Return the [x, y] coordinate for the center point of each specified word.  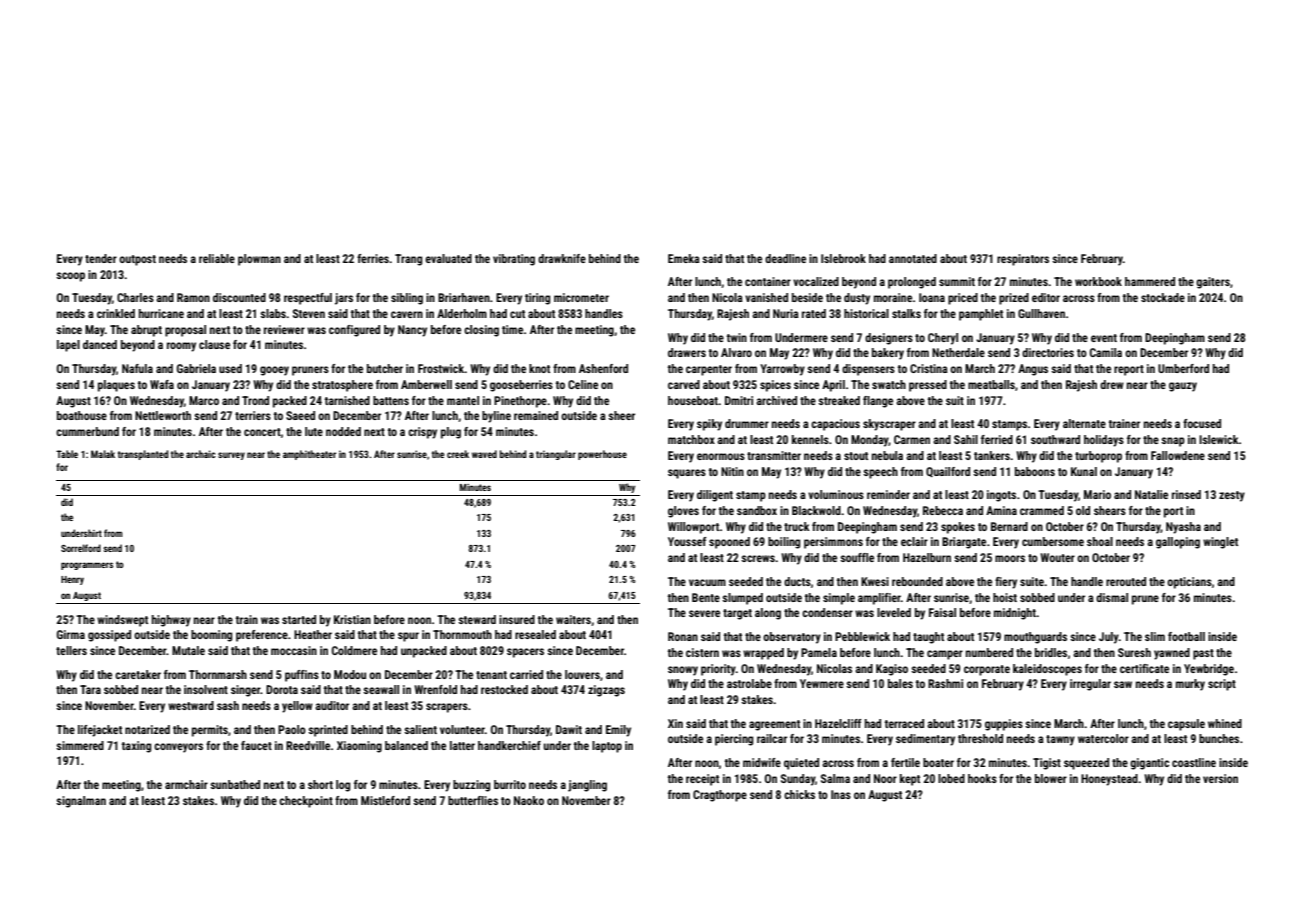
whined [1225, 723]
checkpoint [306, 802]
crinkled [116, 313]
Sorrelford [81, 548]
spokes [958, 528]
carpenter [709, 370]
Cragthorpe [720, 796]
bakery [888, 354]
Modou [350, 674]
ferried [997, 439]
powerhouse [602, 455]
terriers [253, 415]
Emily [618, 731]
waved [484, 454]
